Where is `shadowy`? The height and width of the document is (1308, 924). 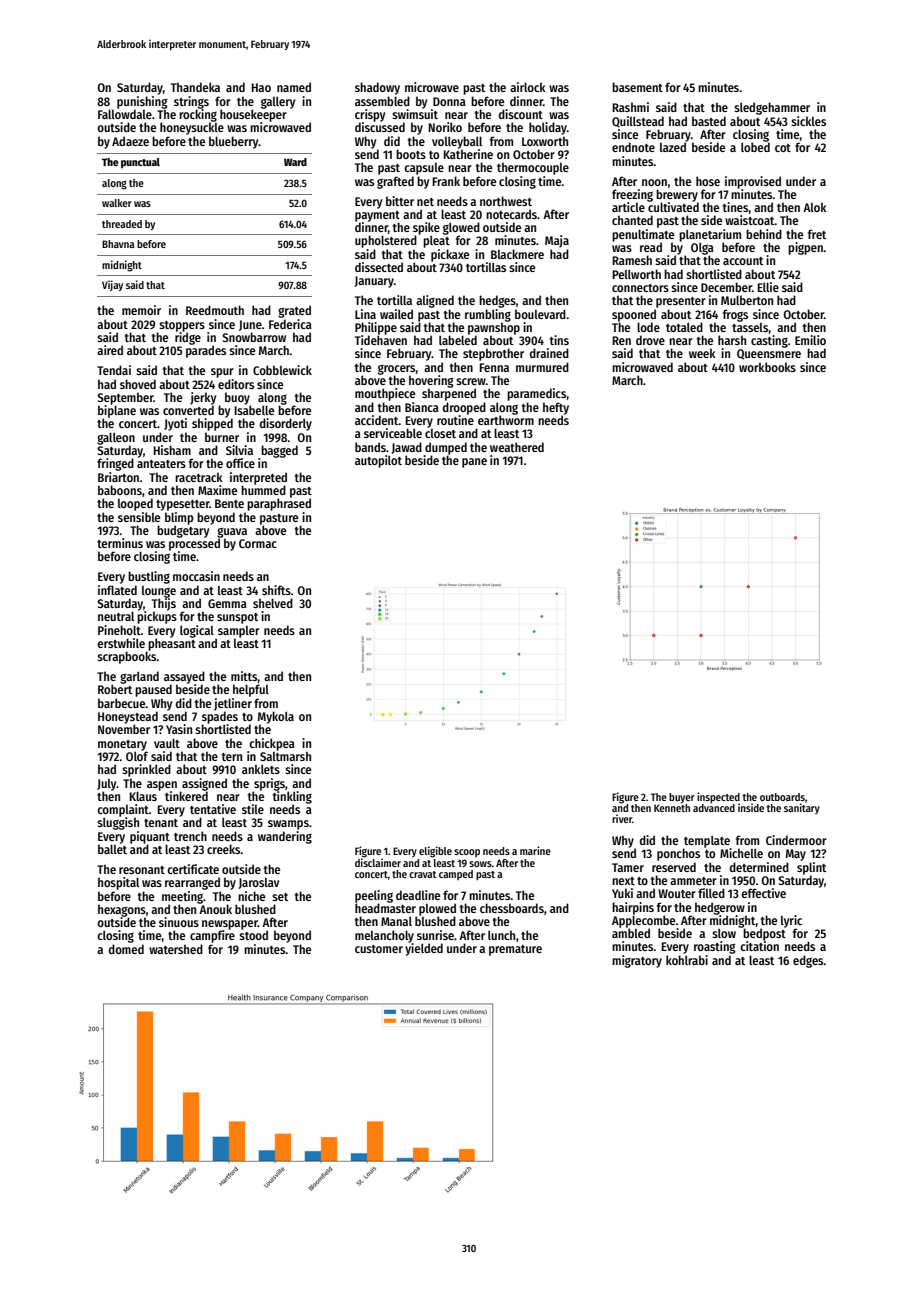
shadowy is located at coordinates (377, 88).
